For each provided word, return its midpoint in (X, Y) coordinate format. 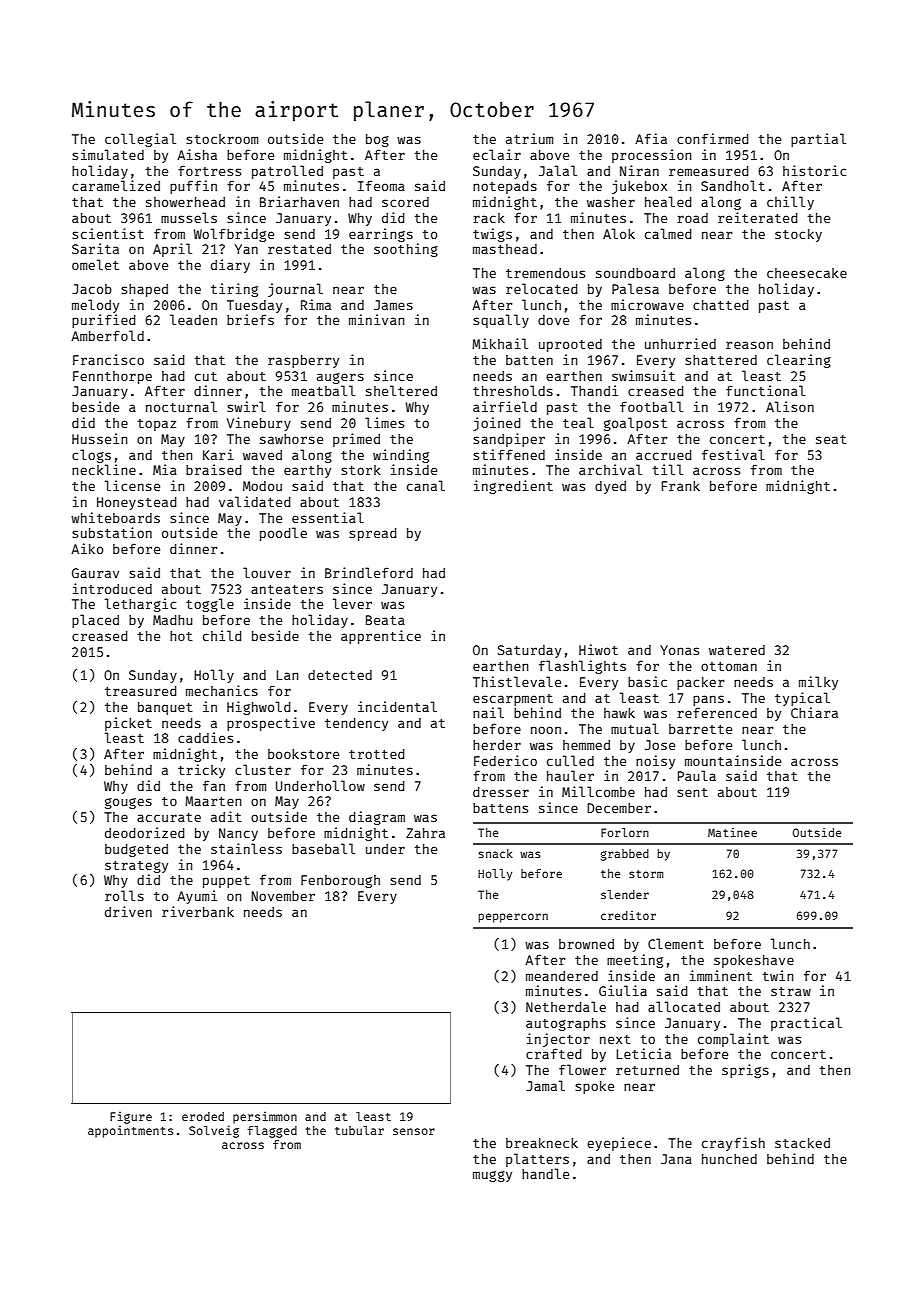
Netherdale (566, 1006)
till (668, 469)
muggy (492, 1176)
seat (831, 439)
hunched (729, 1159)
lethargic (140, 605)
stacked (802, 1143)
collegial (140, 140)
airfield (505, 406)
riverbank (198, 911)
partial (818, 140)
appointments (130, 1131)
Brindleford (369, 572)
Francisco (108, 359)
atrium (529, 138)
